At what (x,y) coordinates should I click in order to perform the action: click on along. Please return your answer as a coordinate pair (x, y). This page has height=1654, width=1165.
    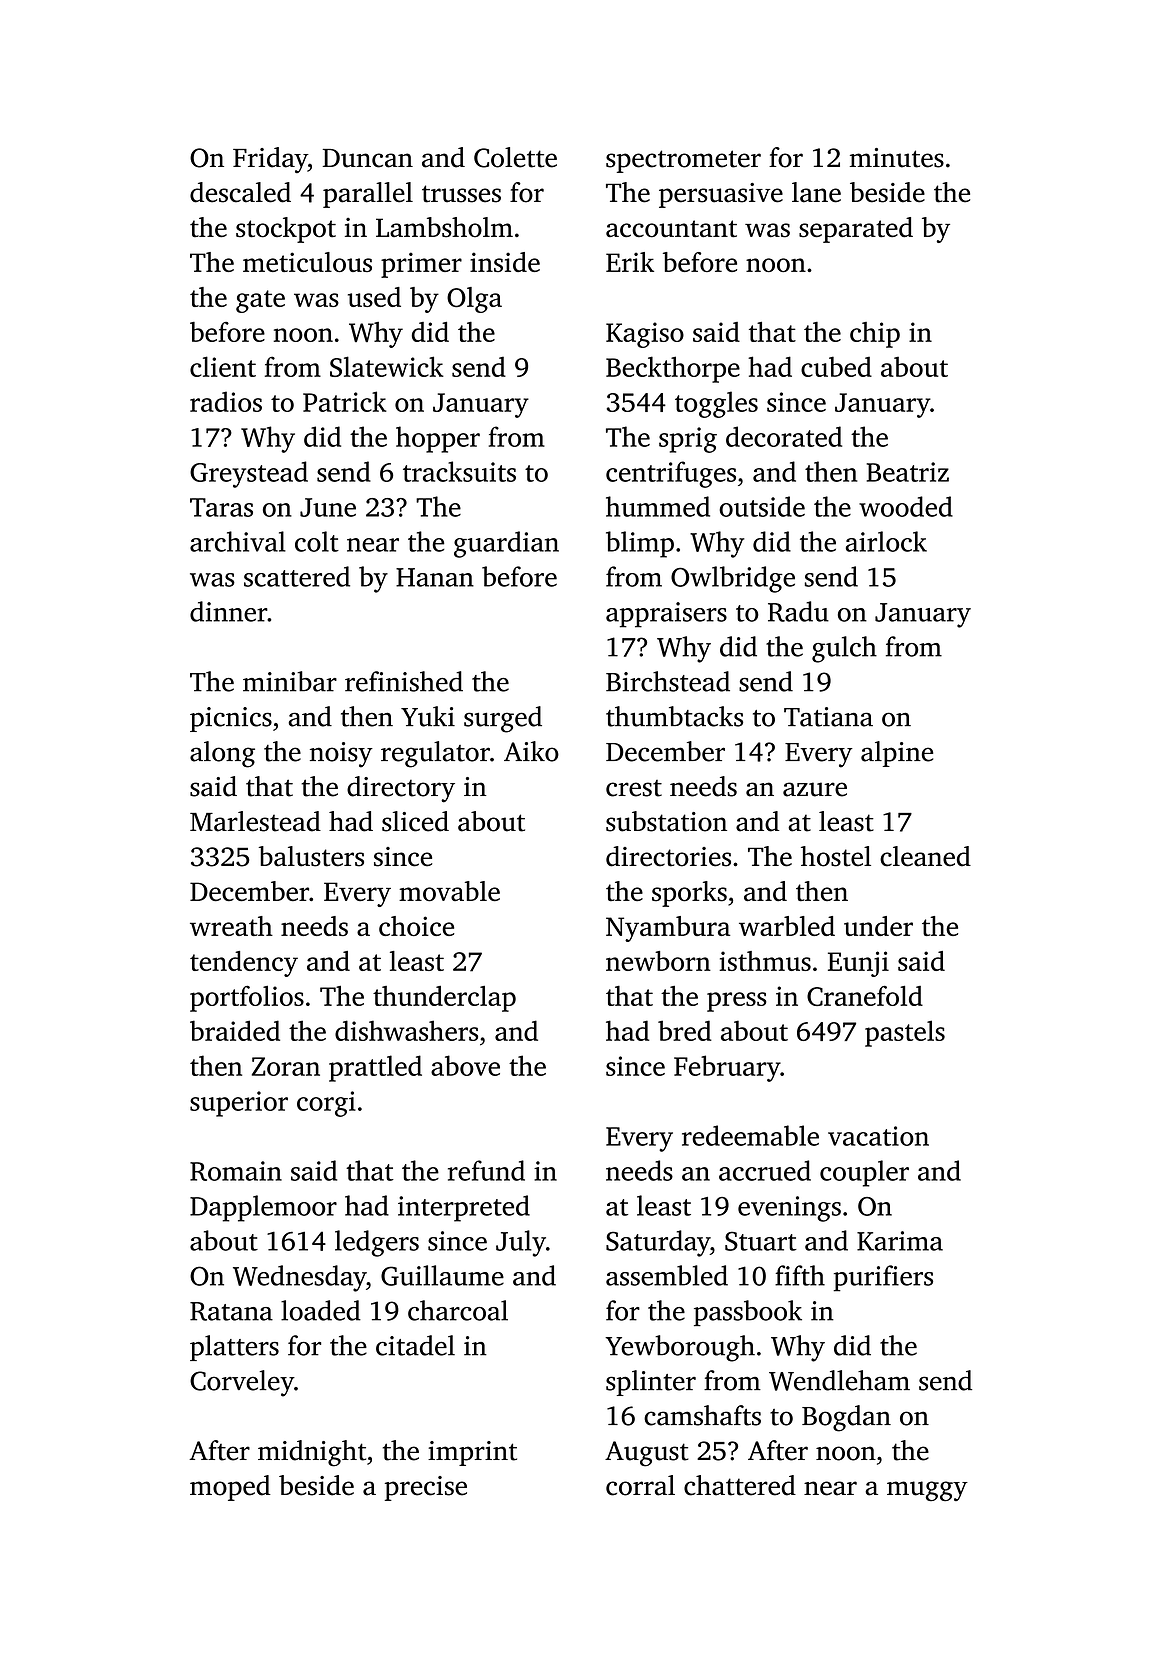
    Looking at the image, I should click on (222, 754).
